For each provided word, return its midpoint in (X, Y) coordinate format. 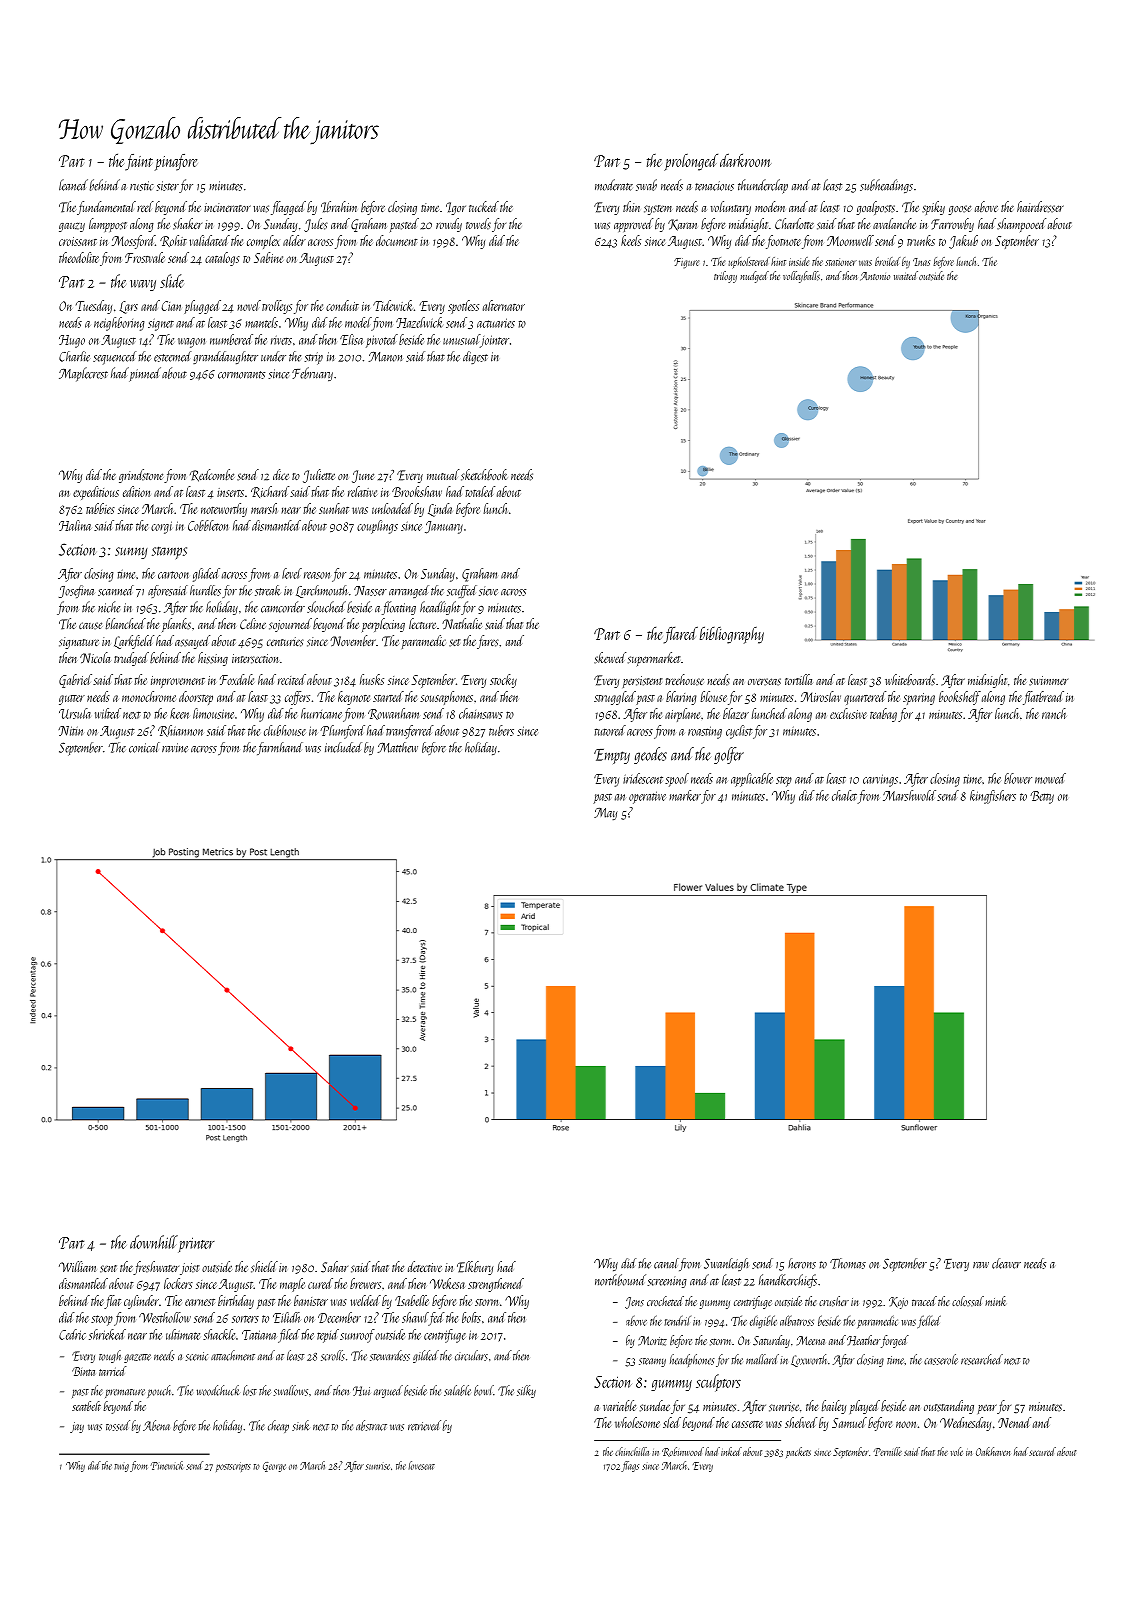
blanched (125, 624)
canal (666, 1263)
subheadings (886, 186)
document (397, 240)
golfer (729, 755)
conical (144, 747)
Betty (1042, 797)
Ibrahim (339, 207)
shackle (219, 1334)
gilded (426, 1356)
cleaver (1006, 1263)
